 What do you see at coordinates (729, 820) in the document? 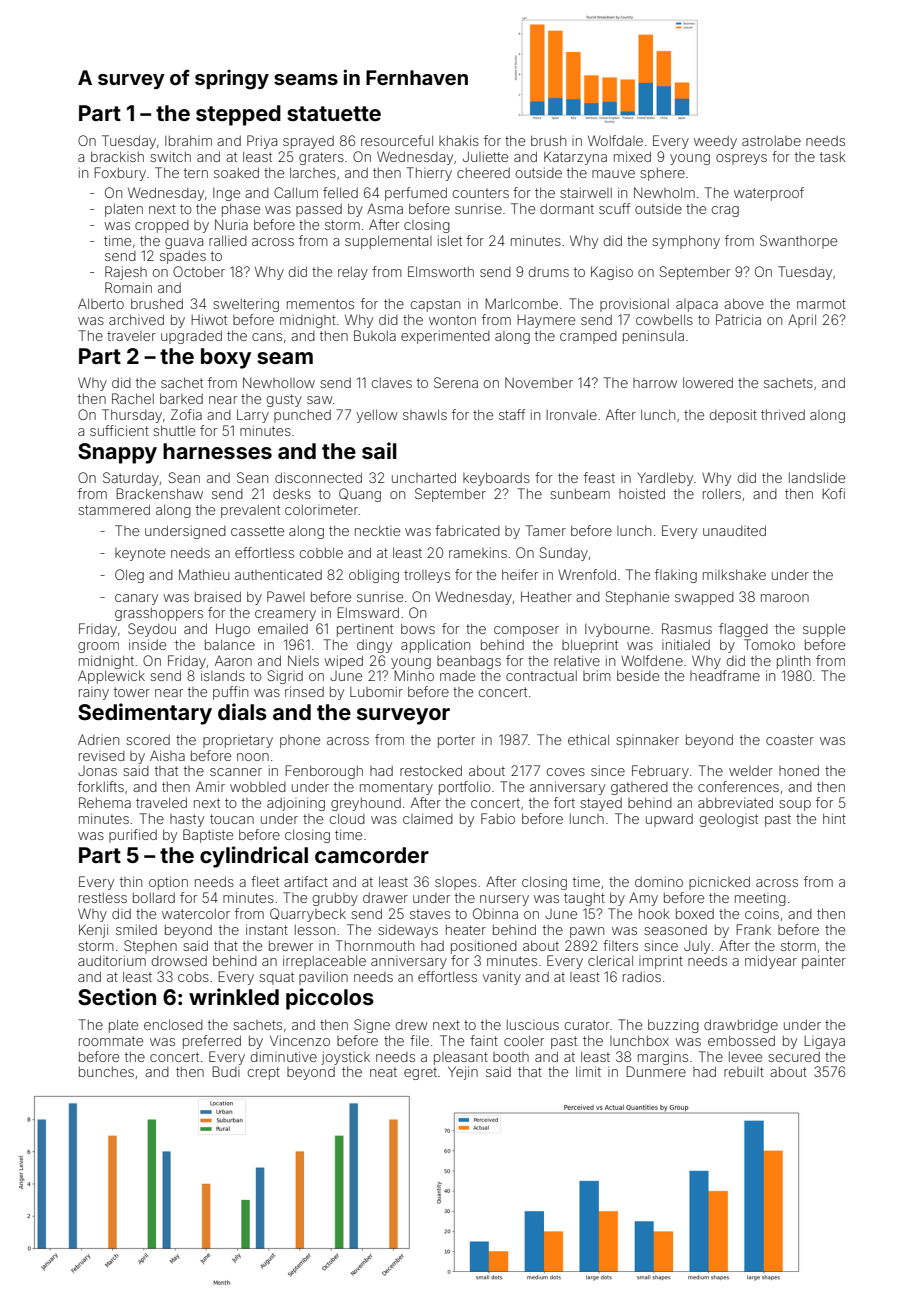
I see `geologist` at bounding box center [729, 820].
